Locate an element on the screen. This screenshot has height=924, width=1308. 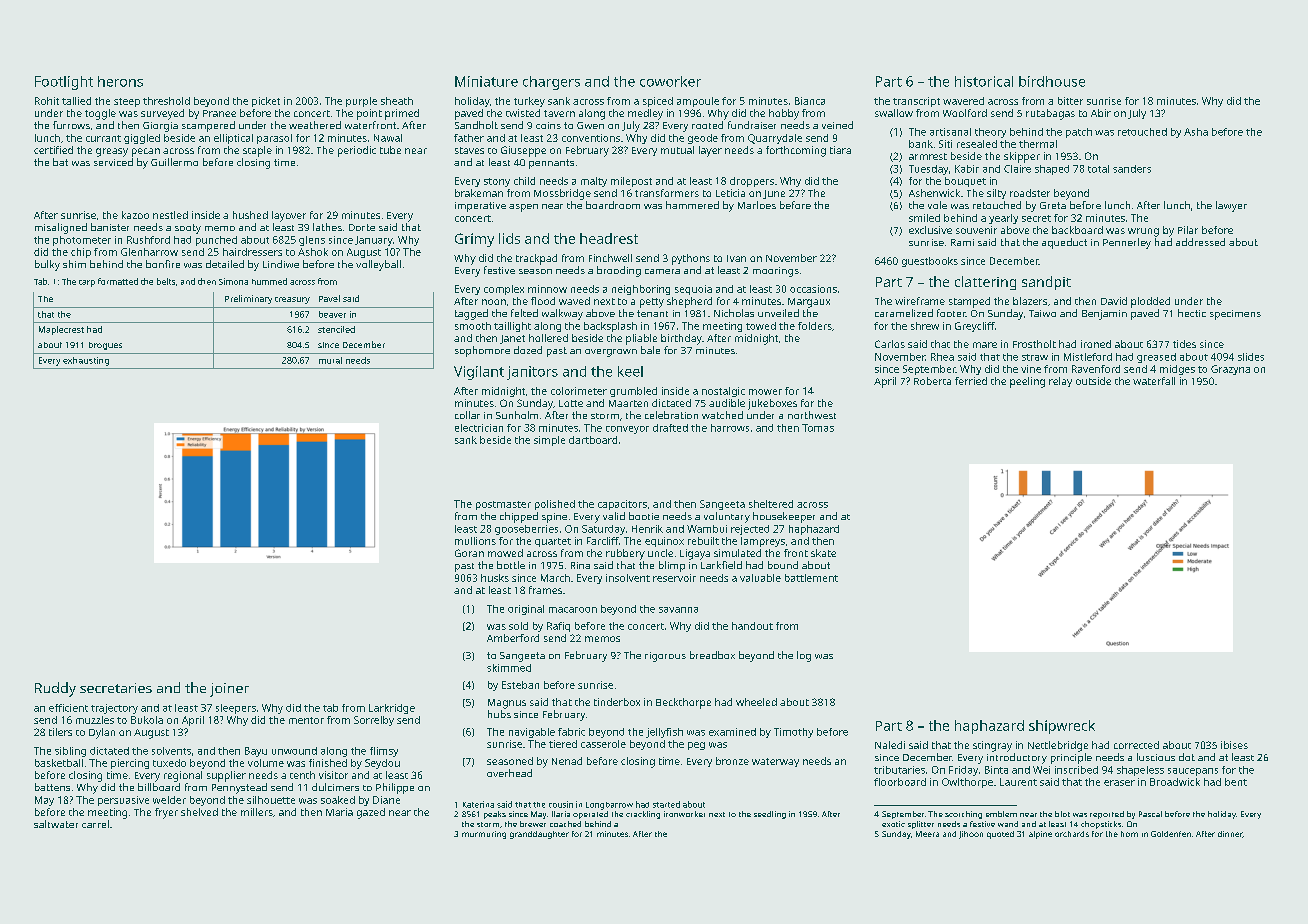
fundraiser is located at coordinates (752, 125).
